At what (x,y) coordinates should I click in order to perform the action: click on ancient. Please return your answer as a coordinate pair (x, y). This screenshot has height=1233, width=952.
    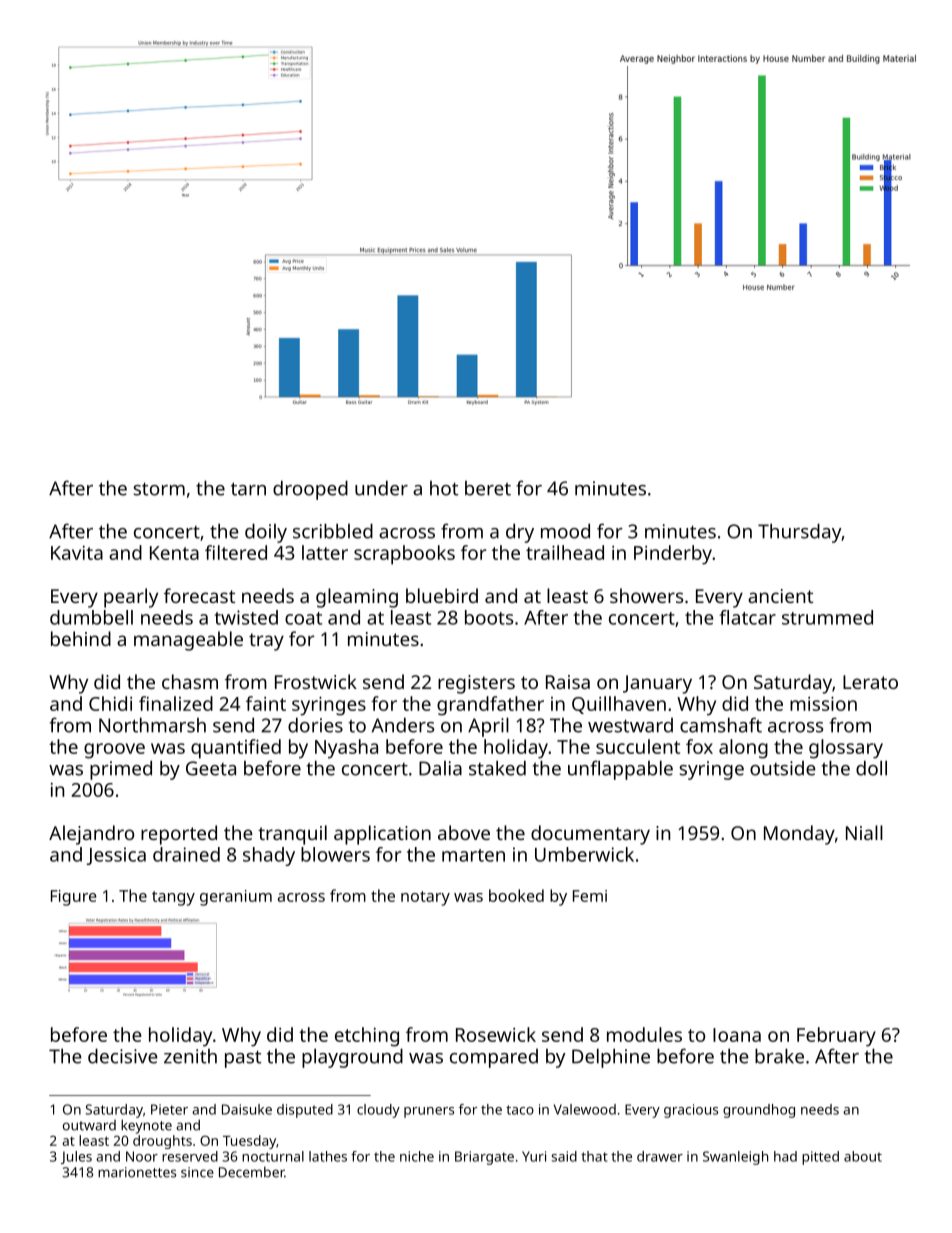
    Looking at the image, I should click on (780, 596).
